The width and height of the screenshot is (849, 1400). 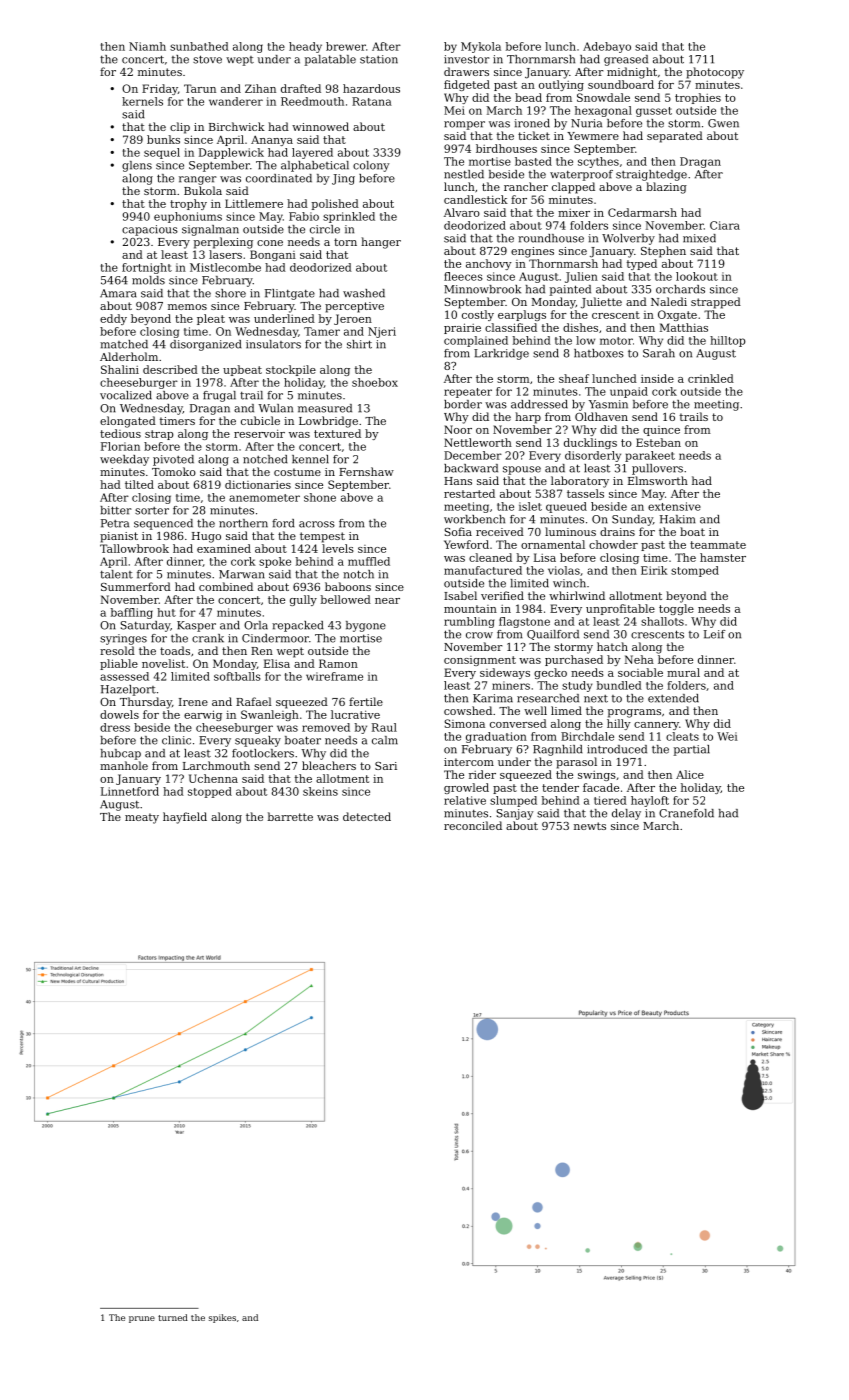 What do you see at coordinates (126, 395) in the screenshot?
I see `vocalized` at bounding box center [126, 395].
